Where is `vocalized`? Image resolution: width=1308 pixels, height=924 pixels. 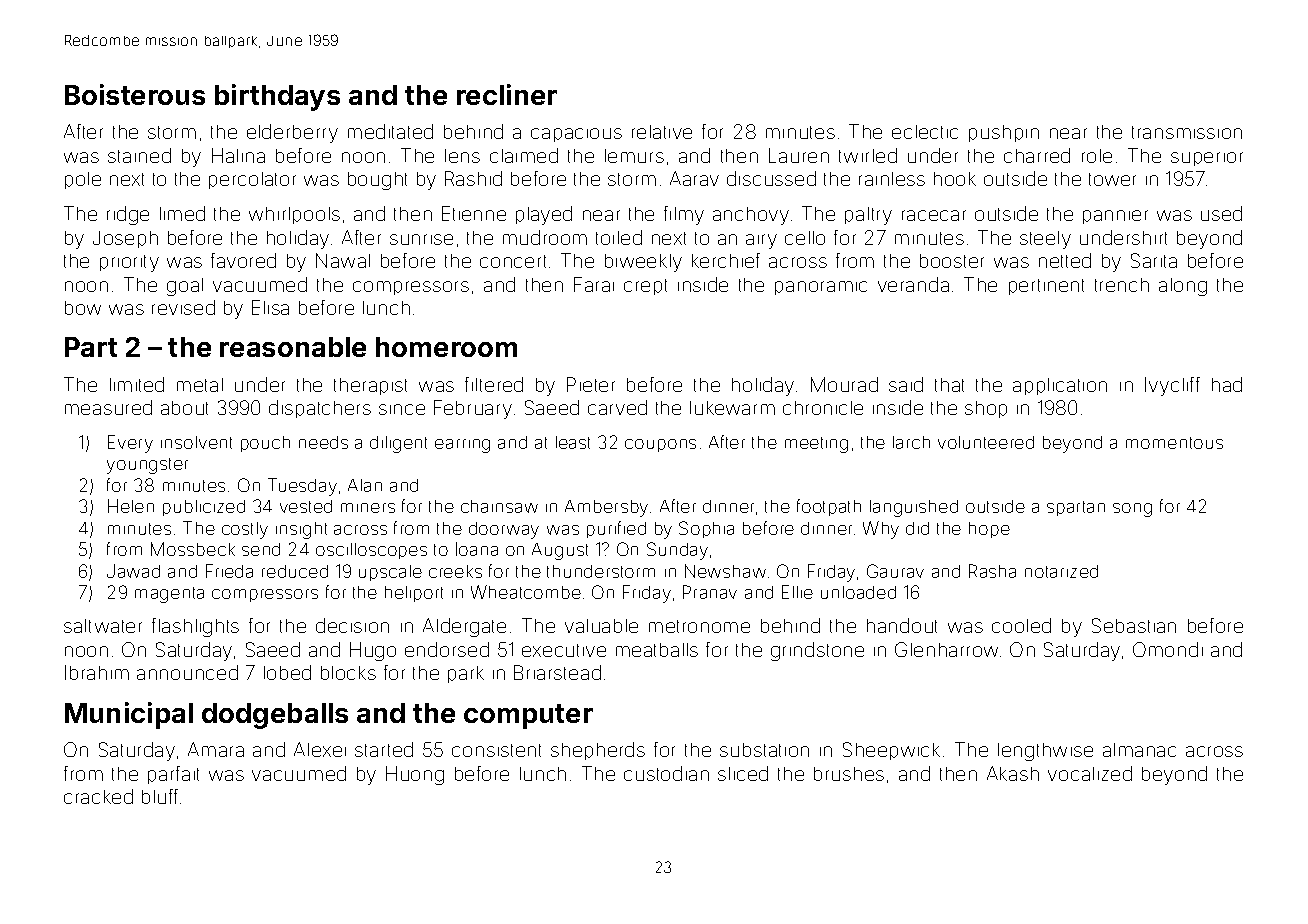
vocalized is located at coordinates (1090, 773).
